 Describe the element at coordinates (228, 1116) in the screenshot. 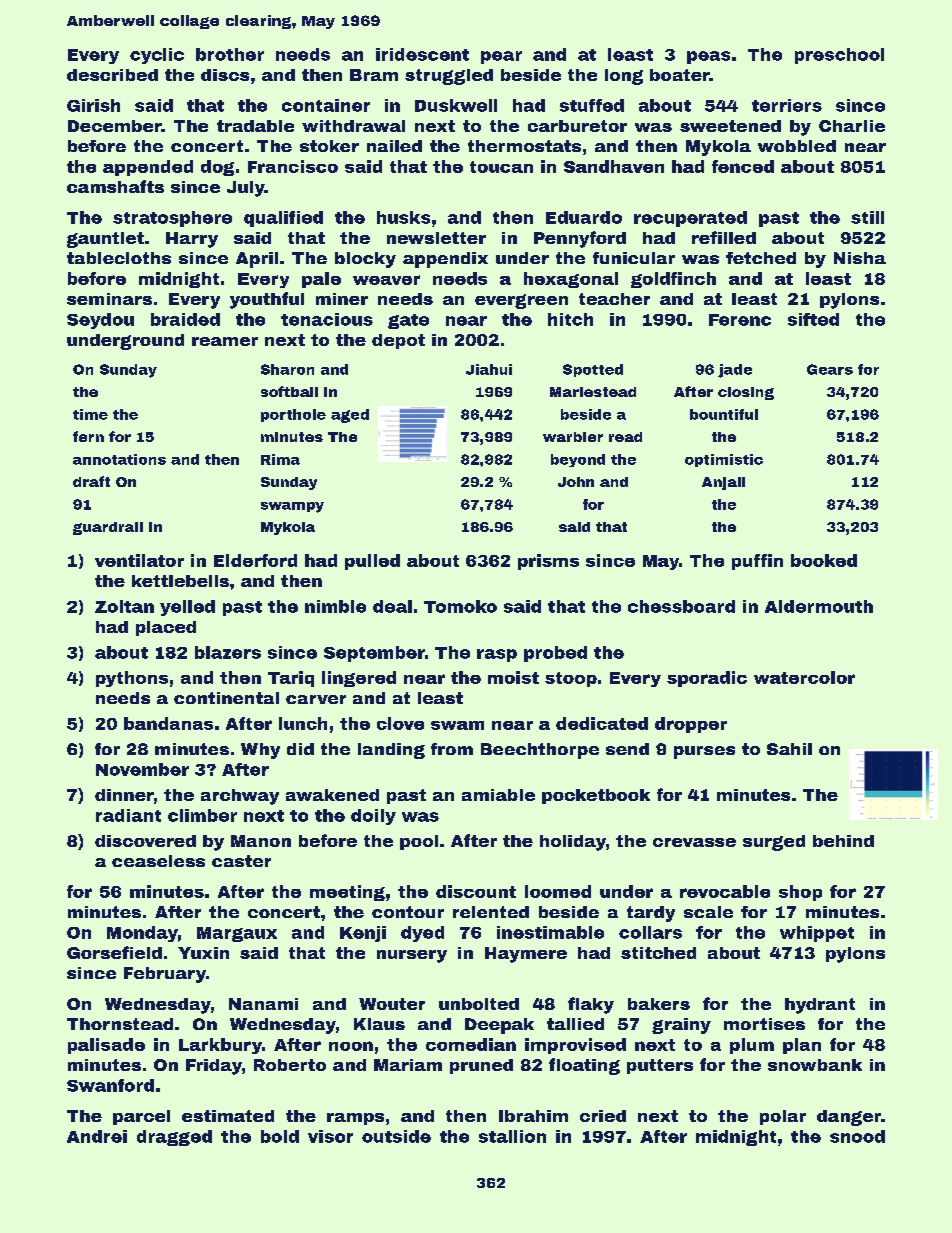

I see `estimated` at that location.
